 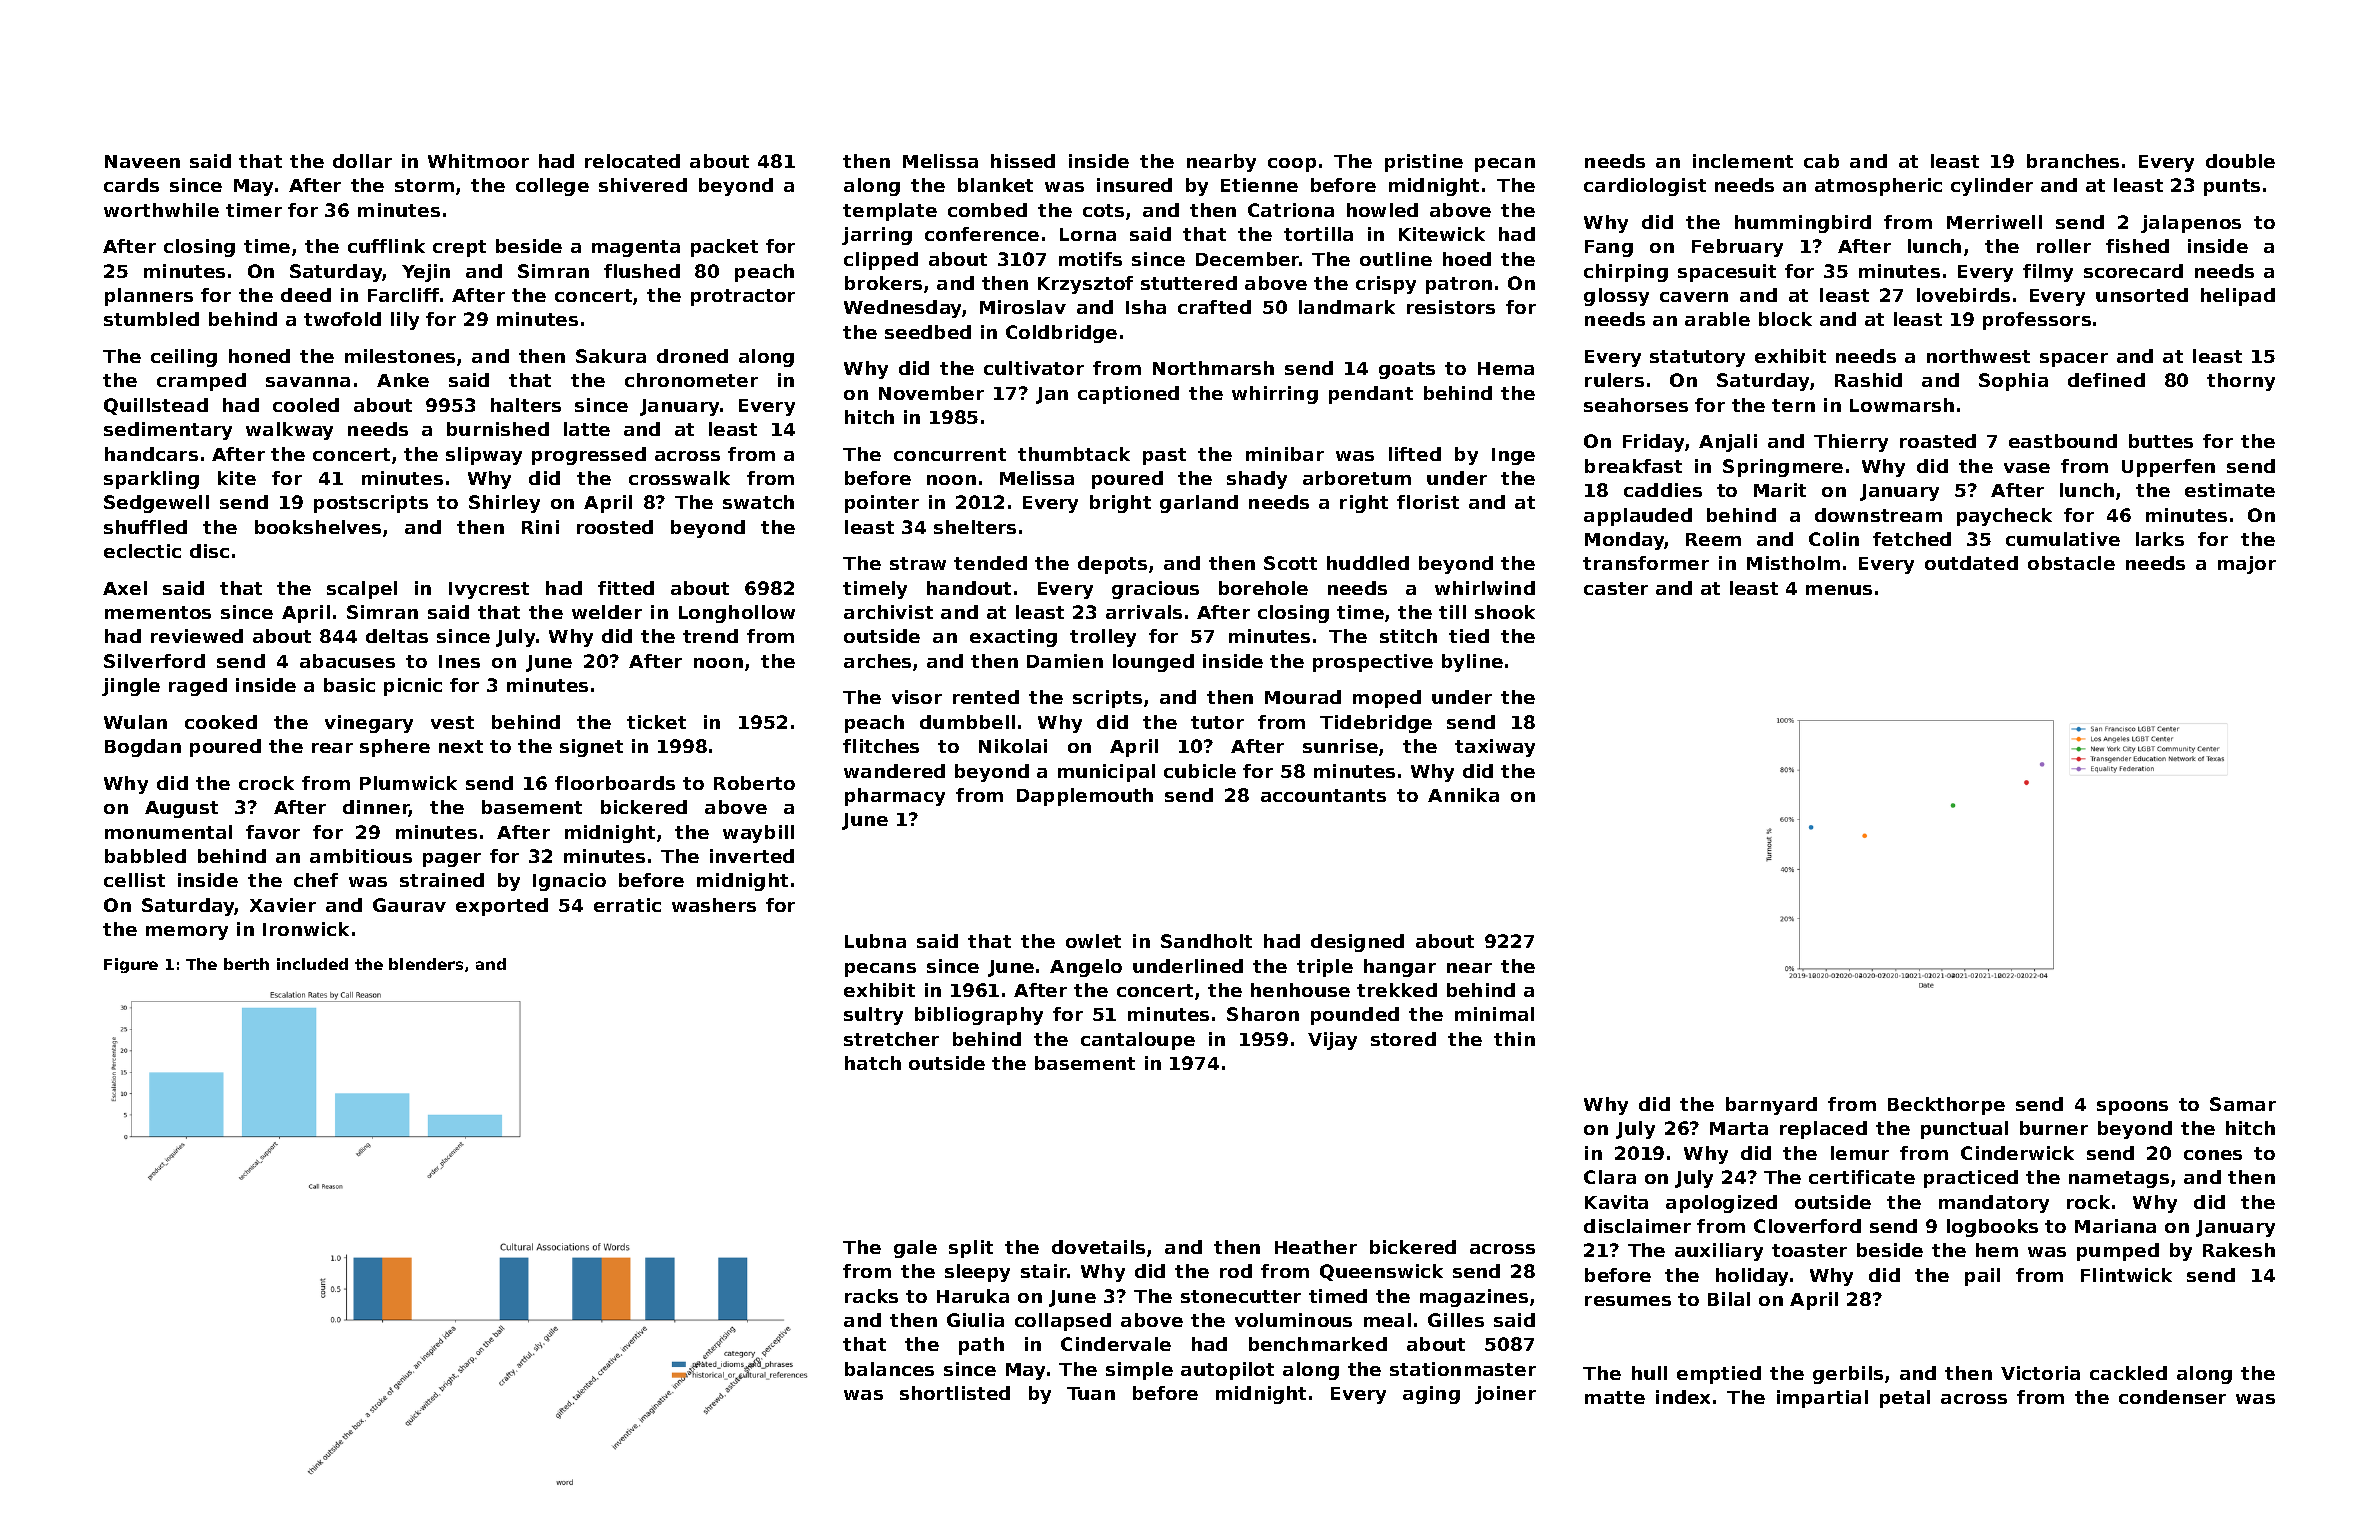 I want to click on voluminous, so click(x=1293, y=1320).
